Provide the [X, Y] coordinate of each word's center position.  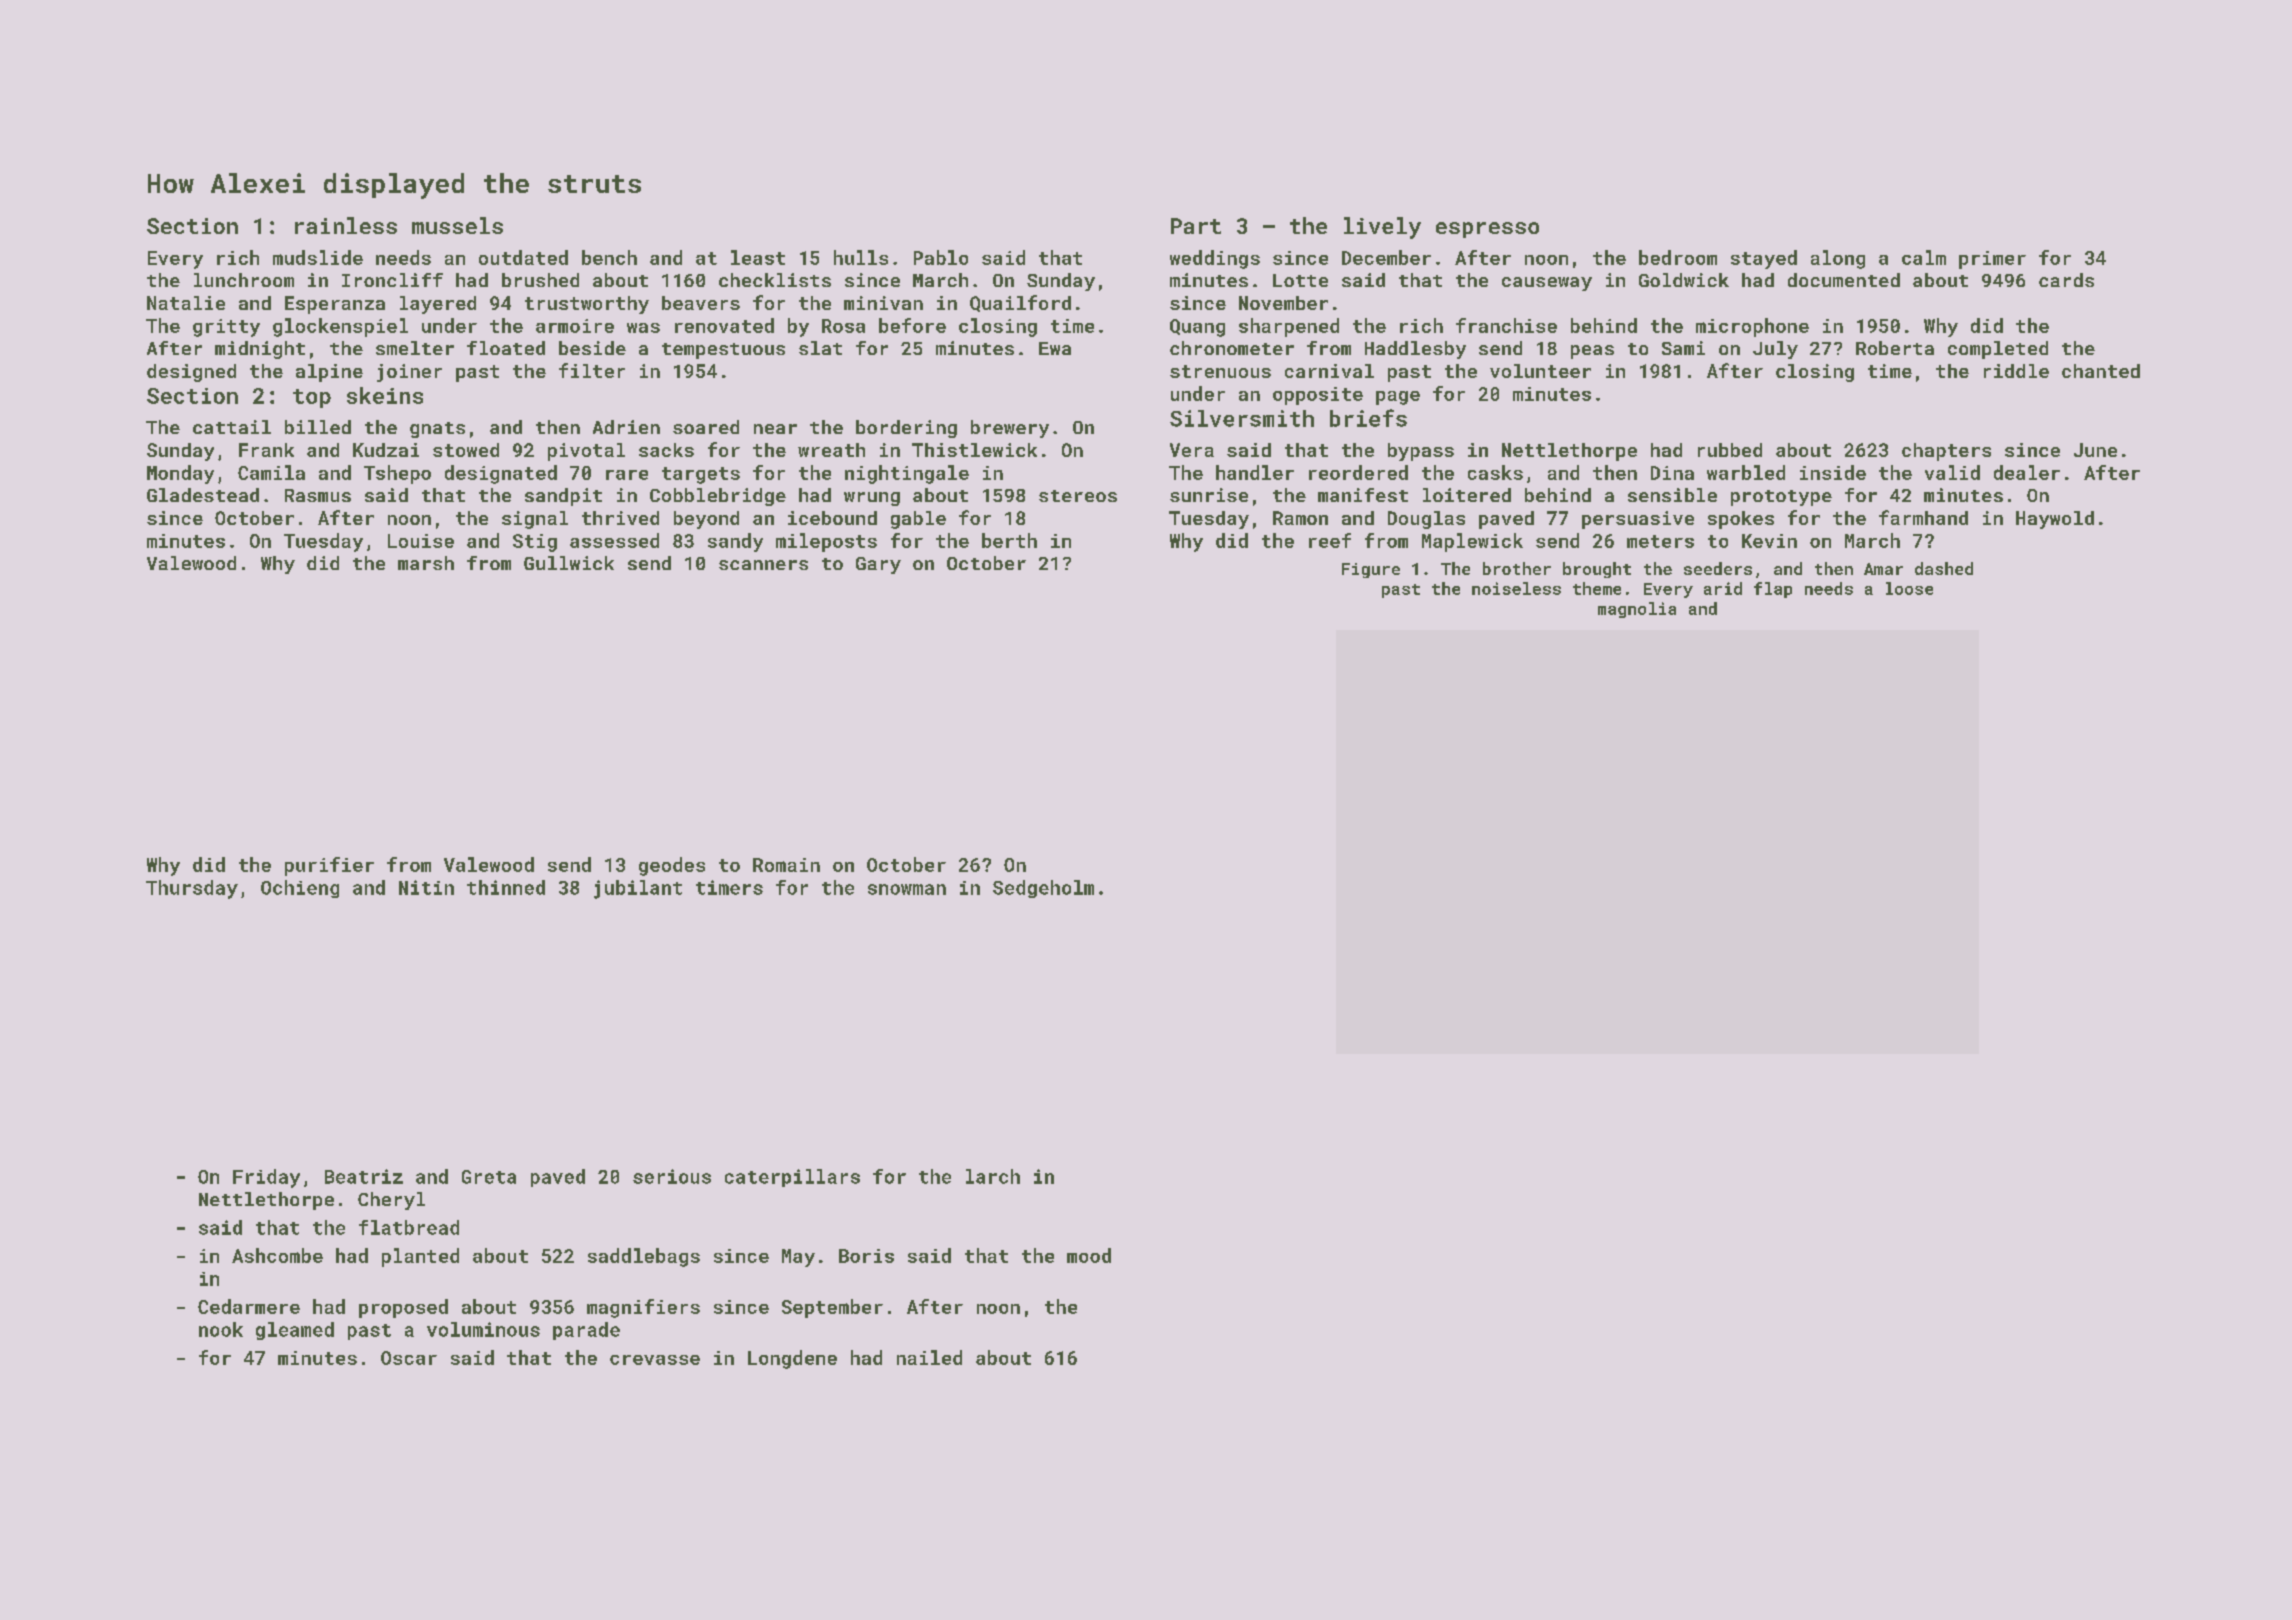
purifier [329, 866]
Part [1196, 226]
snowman [907, 889]
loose [1909, 588]
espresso [1487, 230]
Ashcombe [277, 1255]
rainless [346, 225]
